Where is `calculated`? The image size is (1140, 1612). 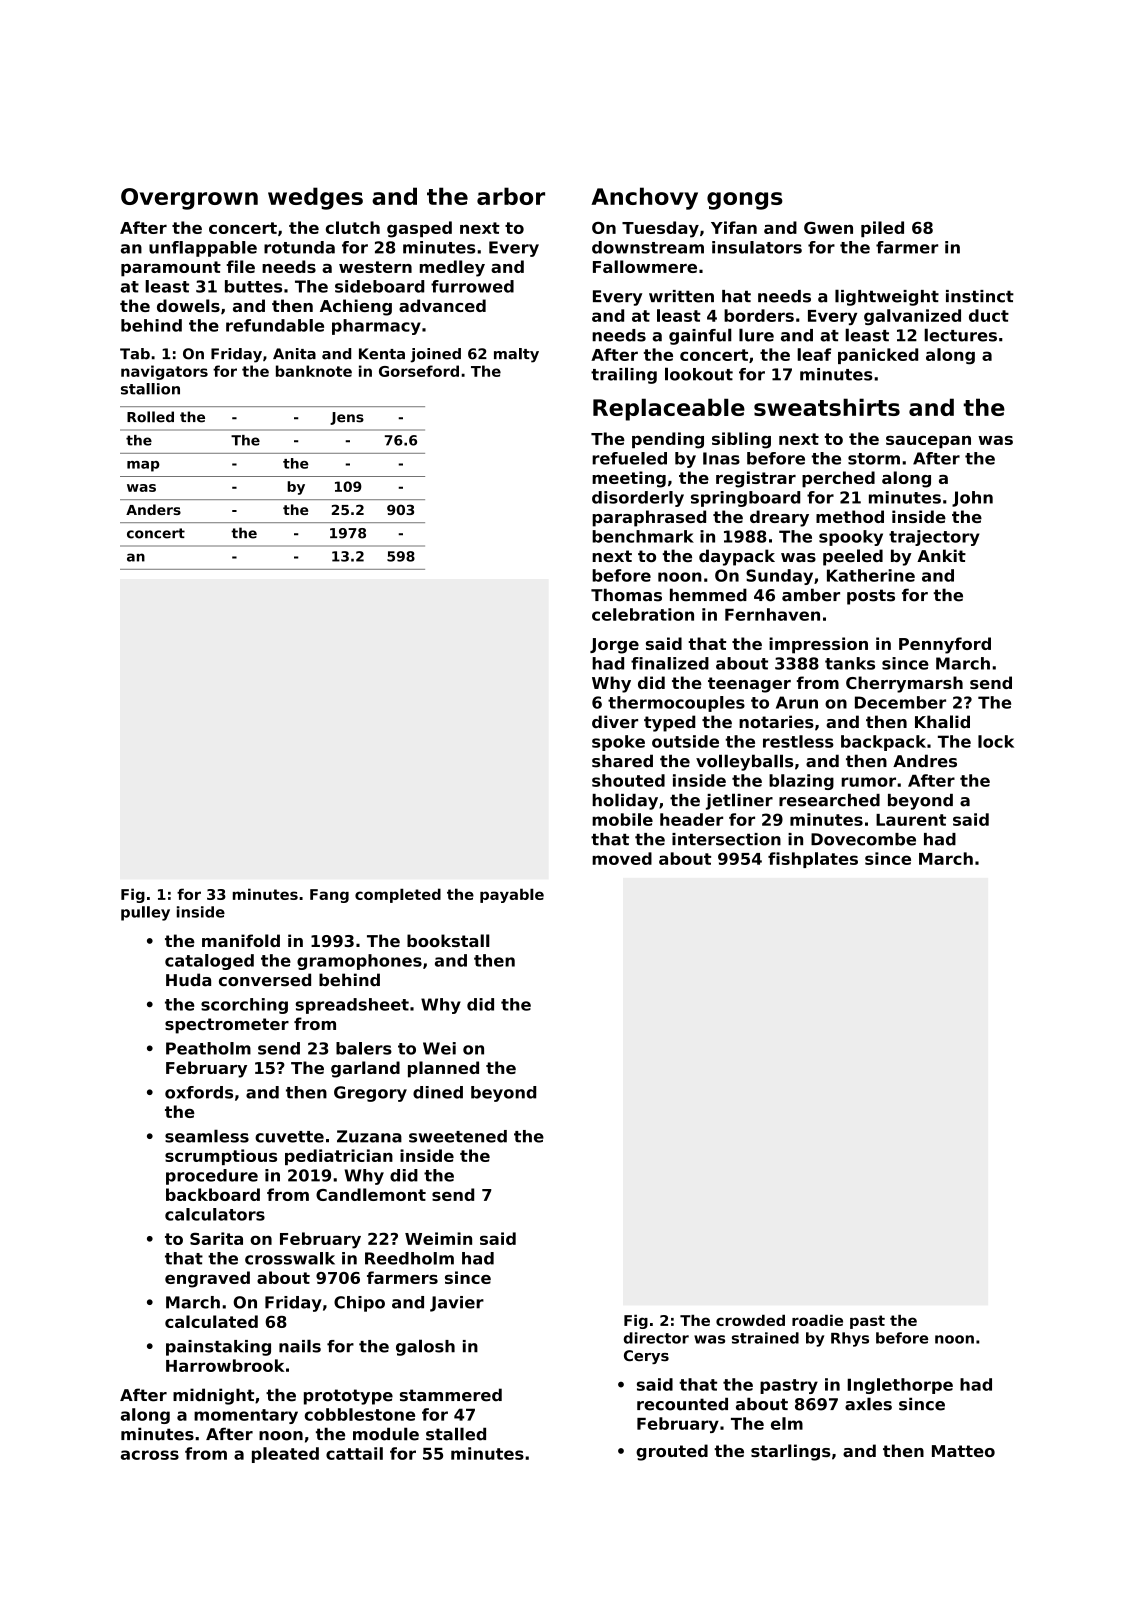
calculated is located at coordinates (211, 1321).
